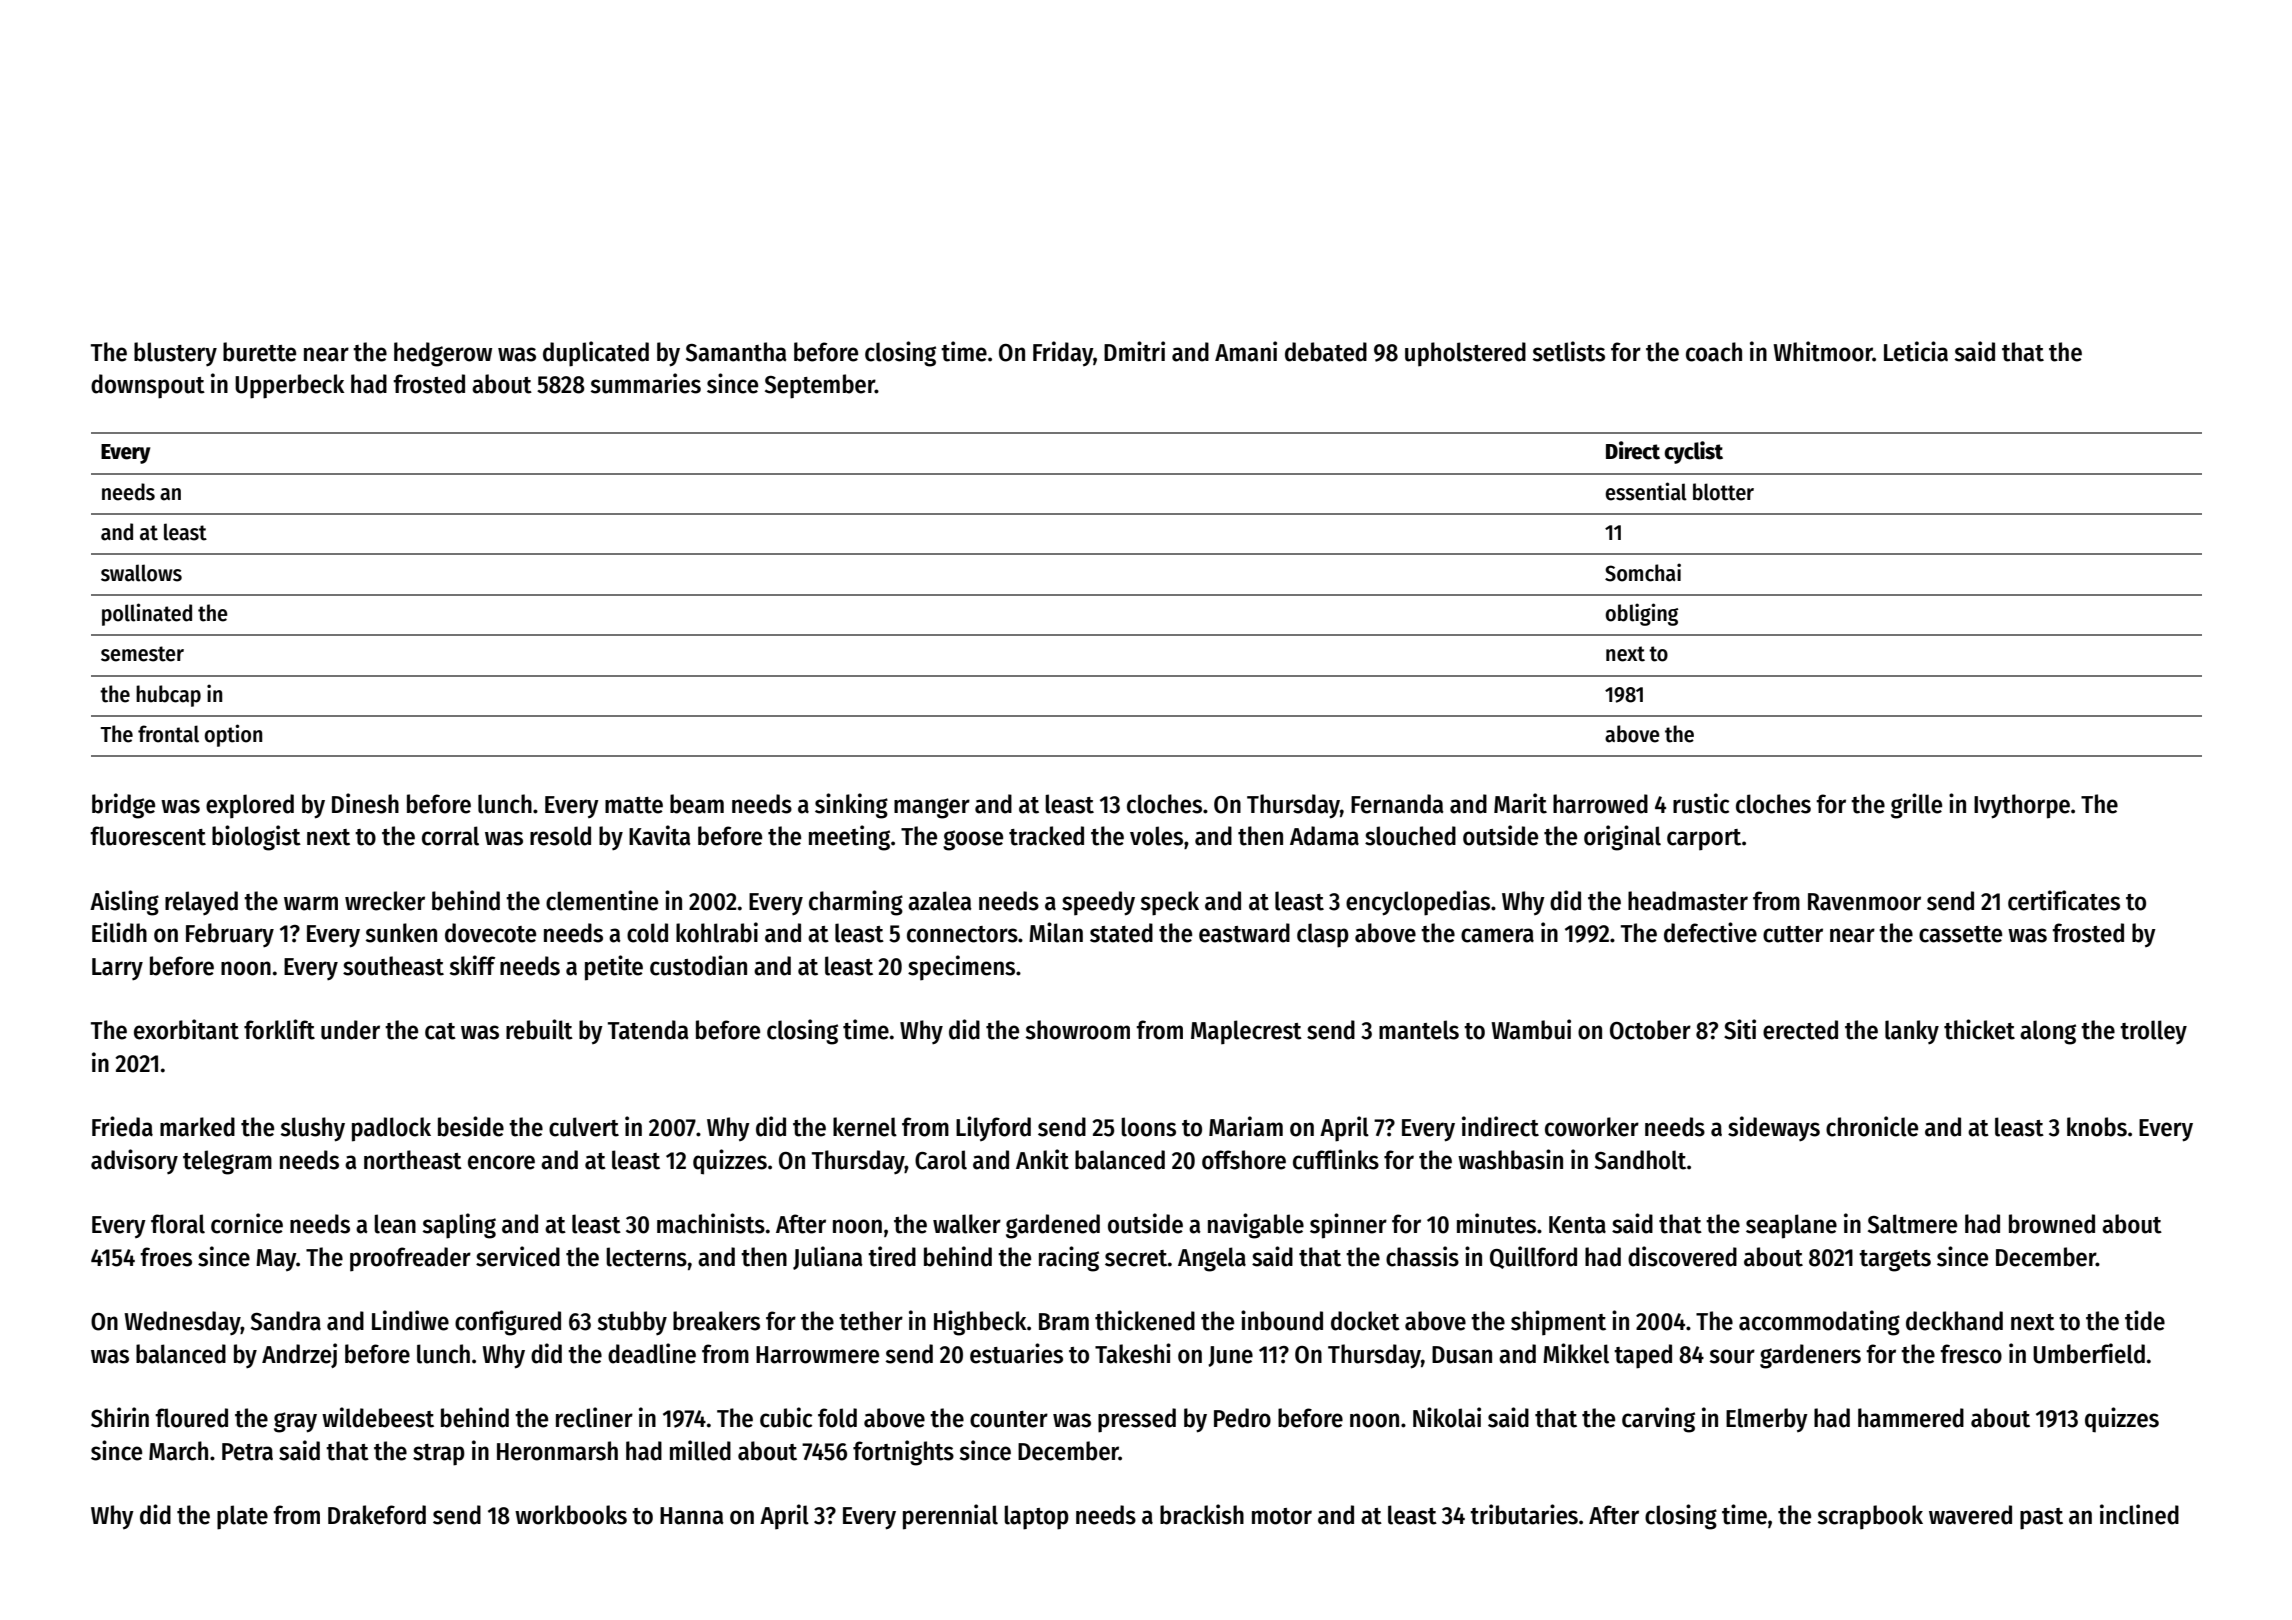 The height and width of the page is (1620, 2292). Describe the element at coordinates (299, 1355) in the page. I see `Andrzej` at that location.
